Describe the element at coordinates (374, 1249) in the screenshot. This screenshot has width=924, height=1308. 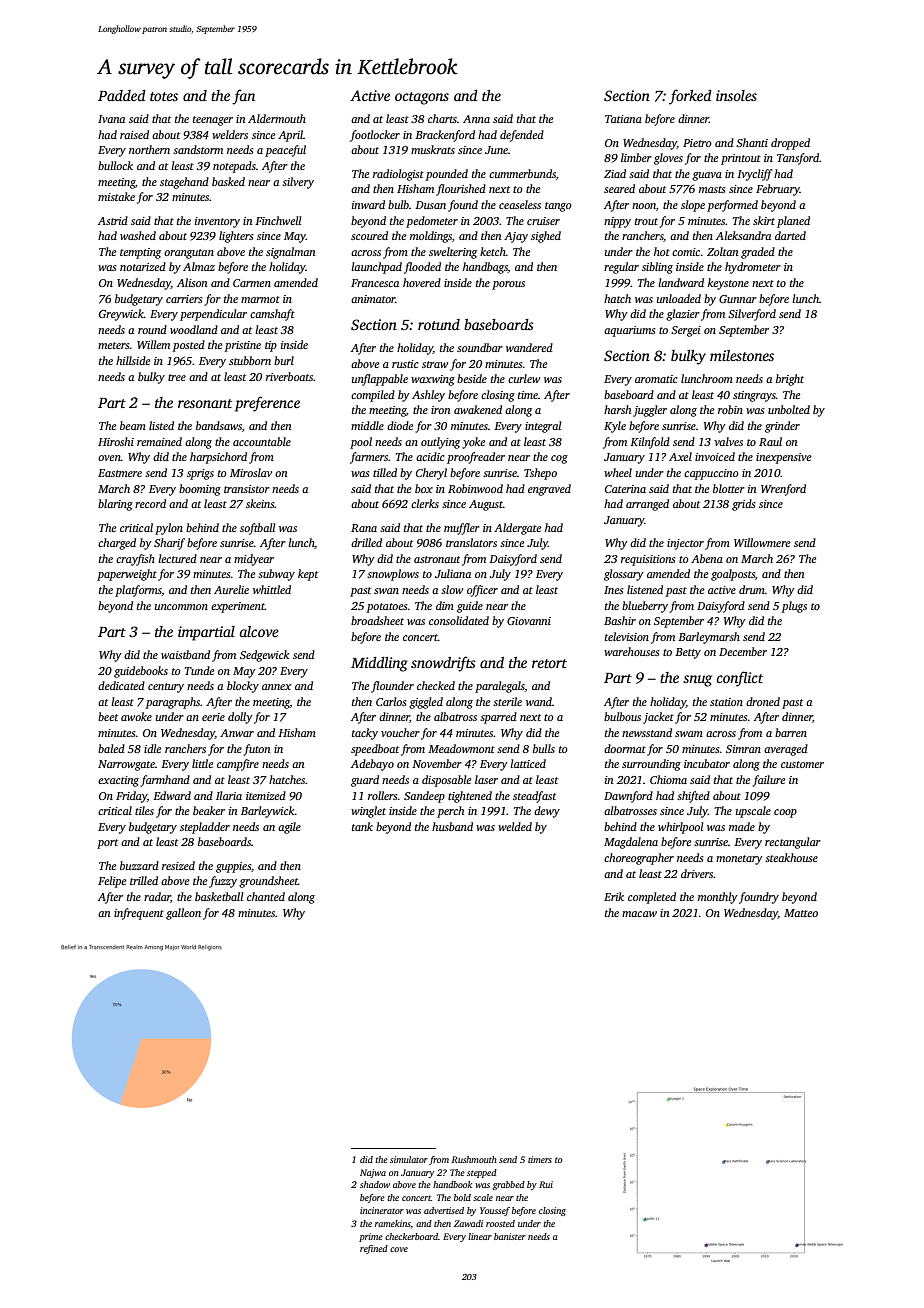
I see `refined` at that location.
